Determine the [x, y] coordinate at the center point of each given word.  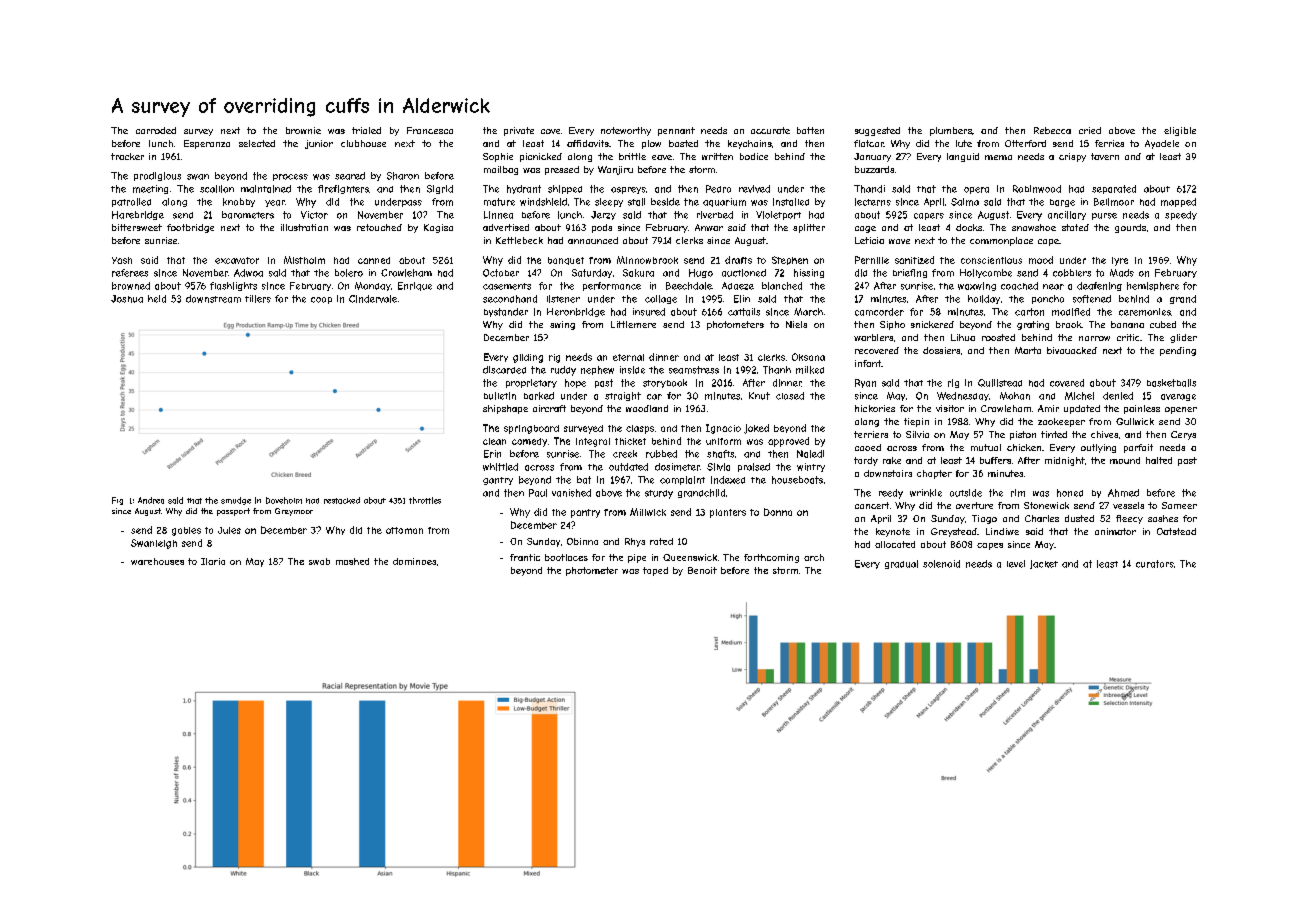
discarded [504, 370]
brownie [303, 130]
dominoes [414, 561]
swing [562, 325]
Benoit [702, 570]
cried [1090, 130]
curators [1155, 564]
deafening [1099, 286]
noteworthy [626, 131]
